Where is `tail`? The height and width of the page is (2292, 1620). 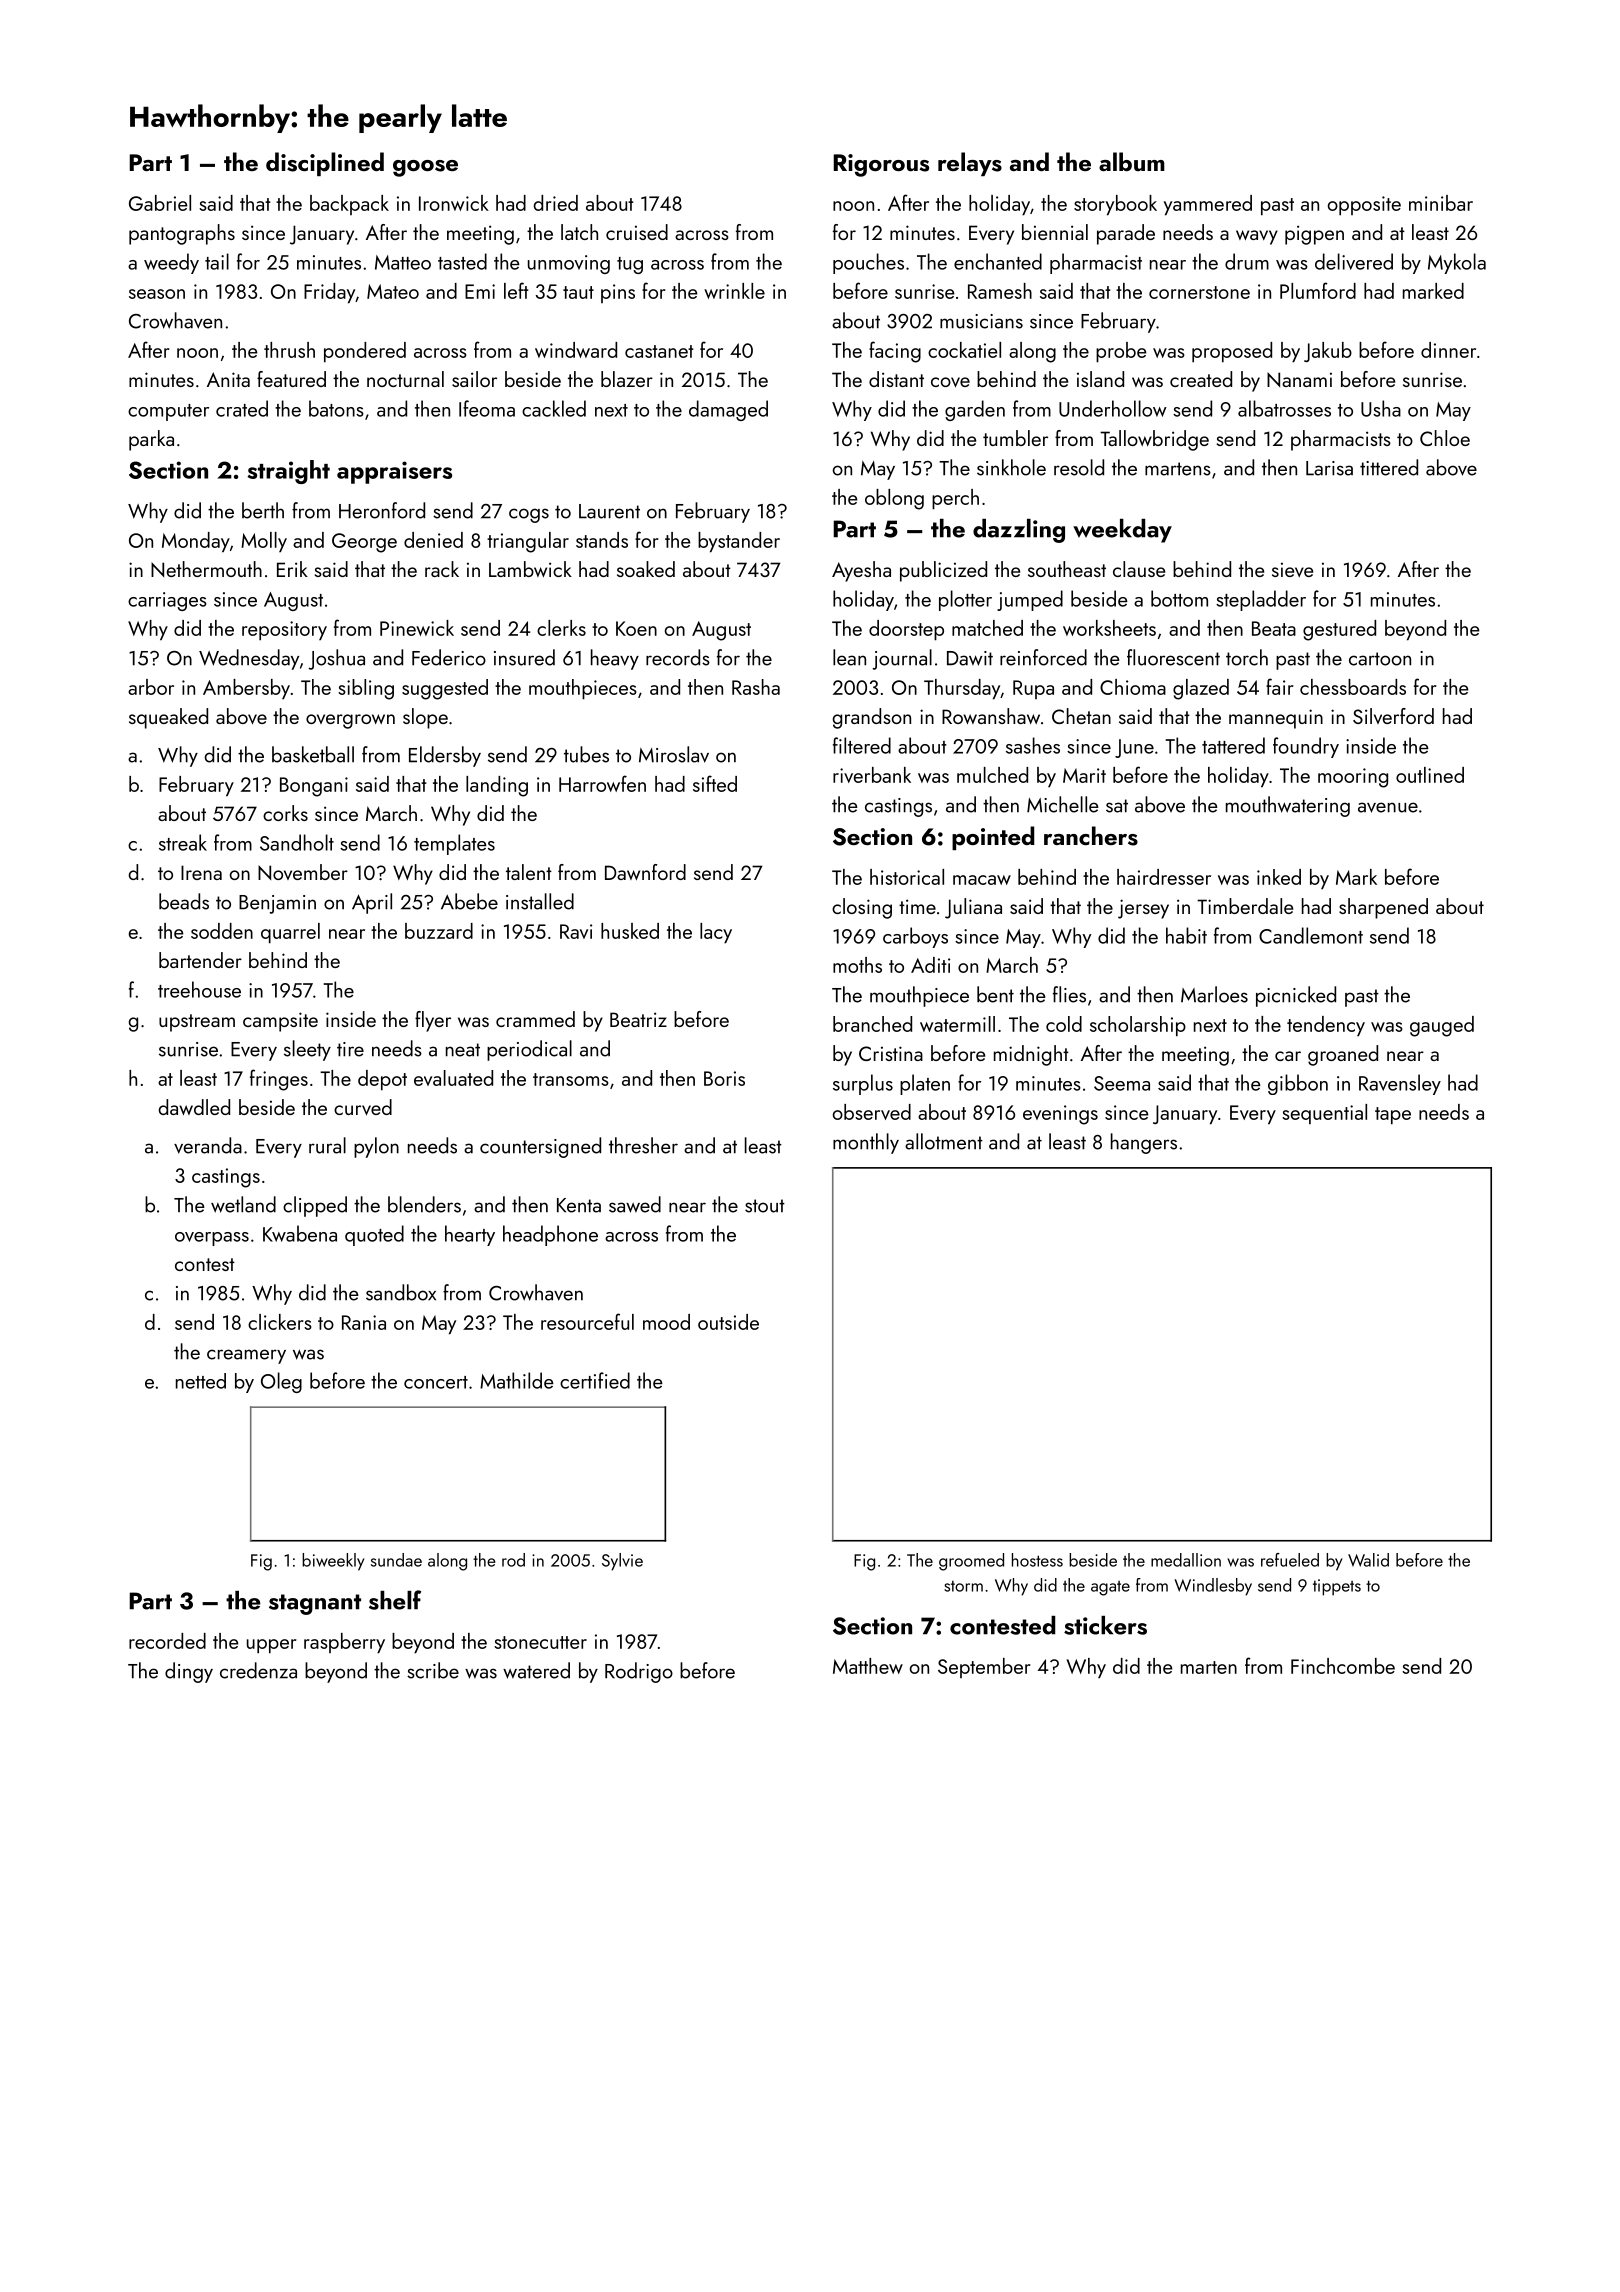
tail is located at coordinates (217, 261).
